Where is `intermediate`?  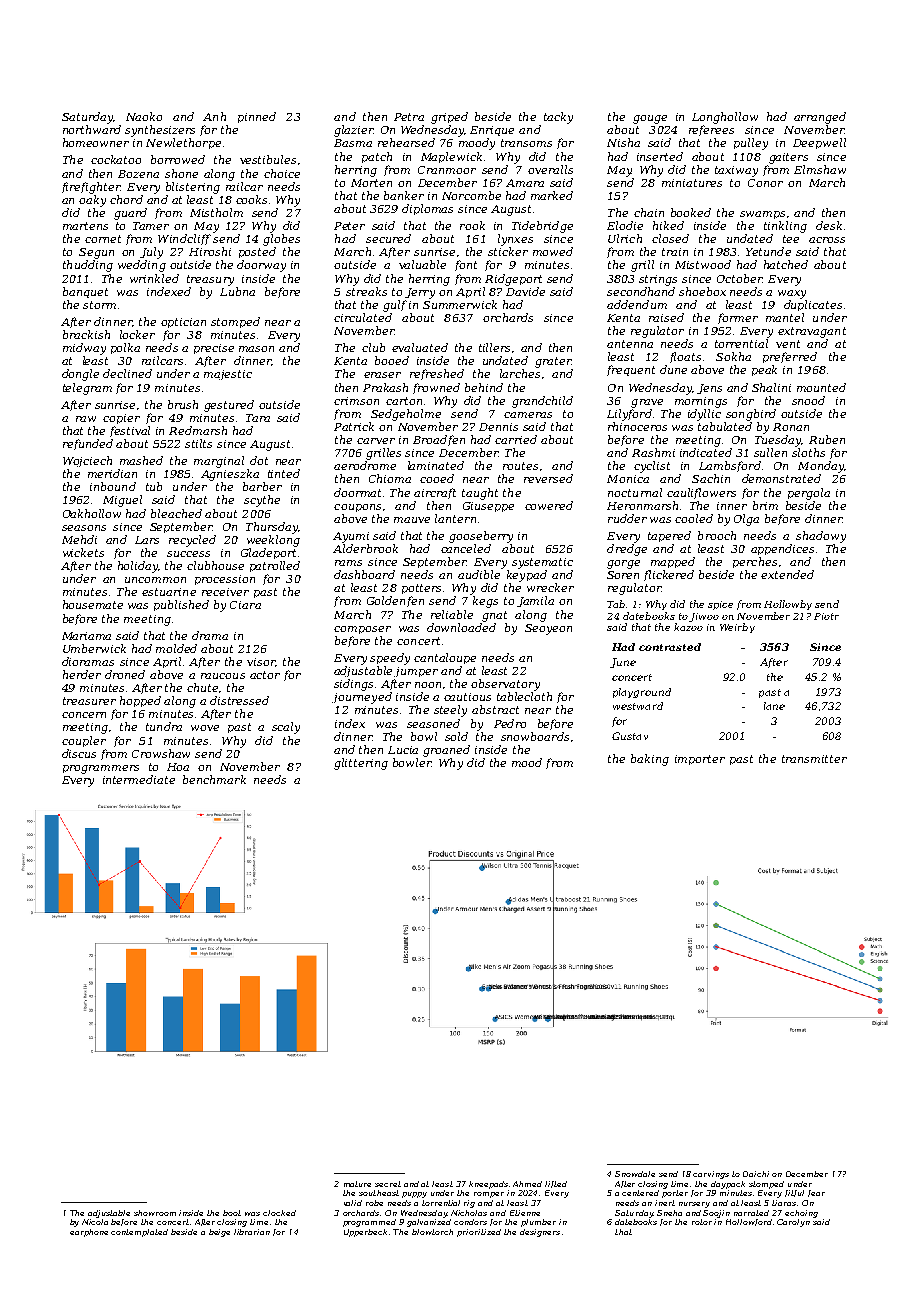 intermediate is located at coordinates (139, 779).
